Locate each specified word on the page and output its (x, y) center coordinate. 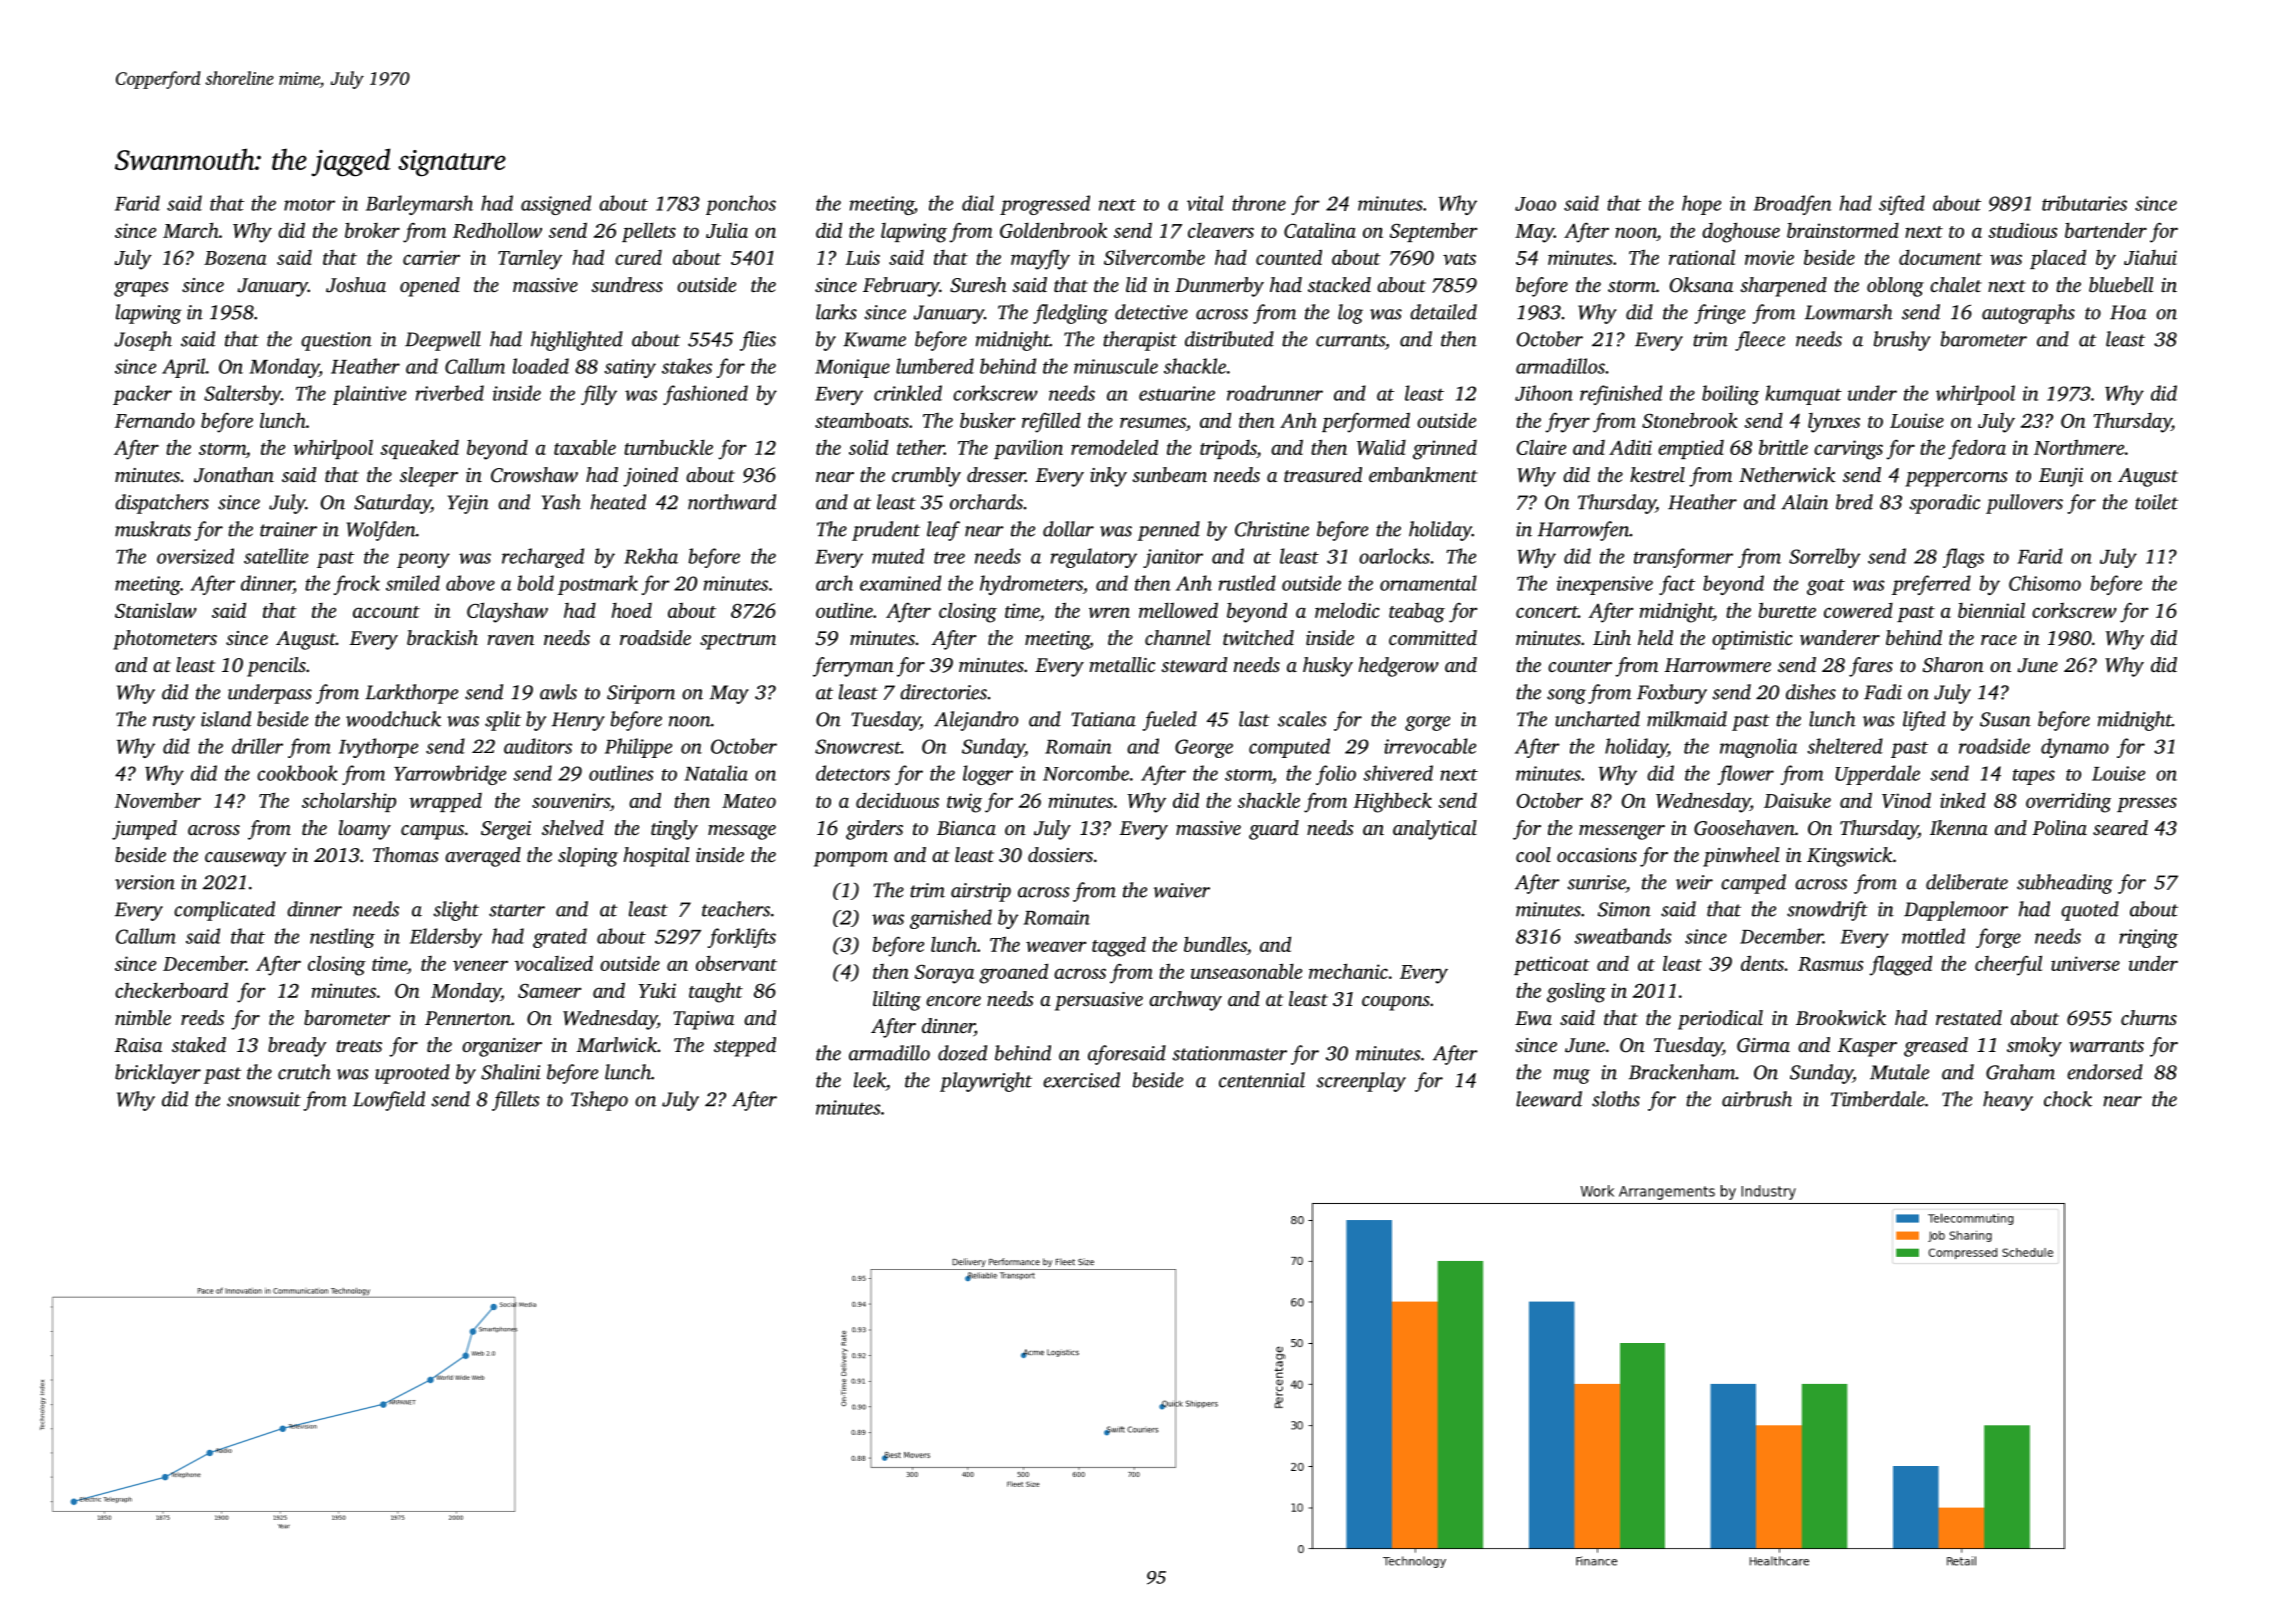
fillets (516, 1101)
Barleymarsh (419, 205)
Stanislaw (156, 610)
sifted (1902, 205)
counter (1580, 666)
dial (978, 203)
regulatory (1094, 558)
